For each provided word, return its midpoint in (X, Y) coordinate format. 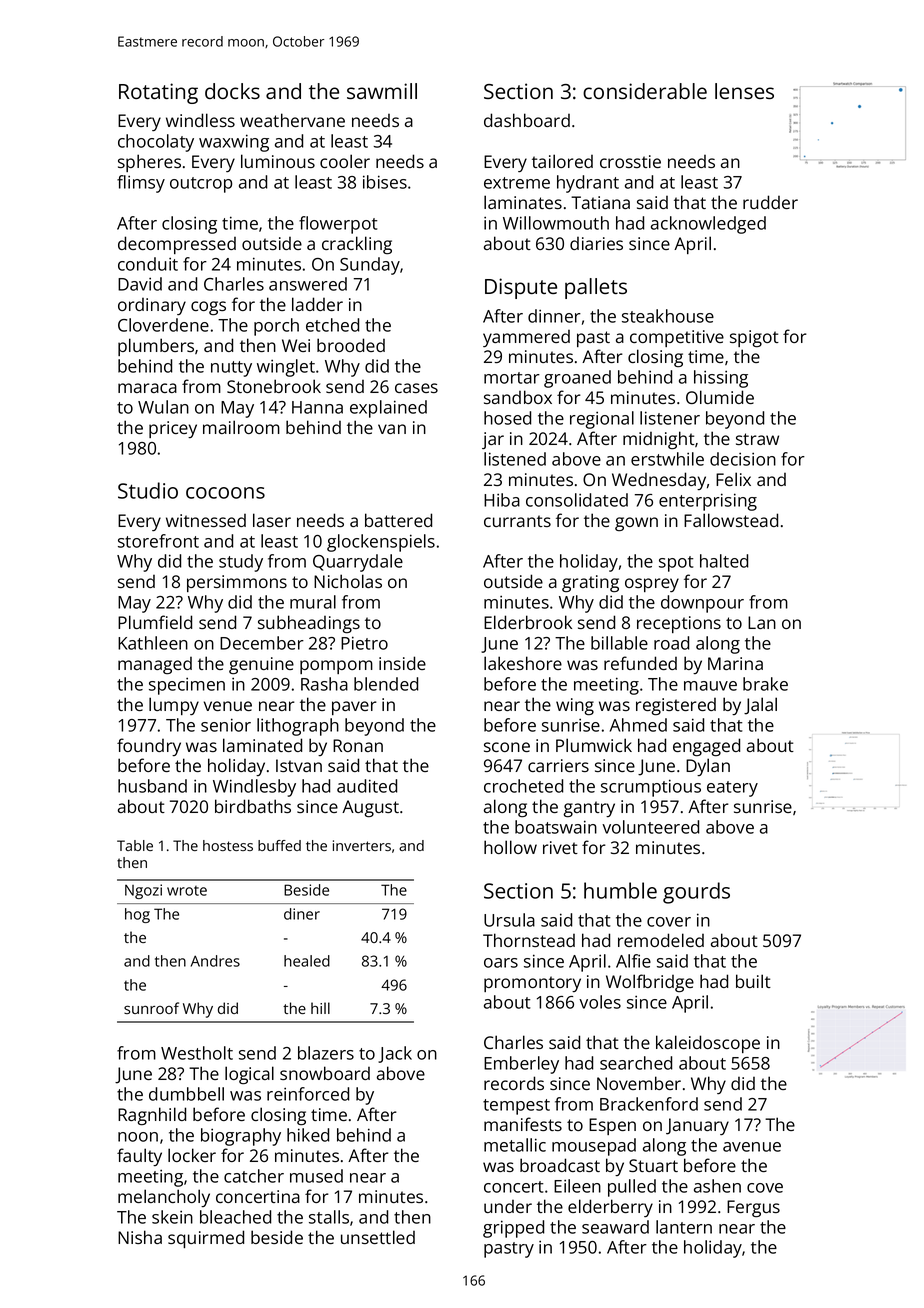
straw (757, 439)
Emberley (521, 1065)
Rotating (158, 93)
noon (138, 1137)
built (753, 981)
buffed (279, 845)
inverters (362, 845)
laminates (523, 202)
